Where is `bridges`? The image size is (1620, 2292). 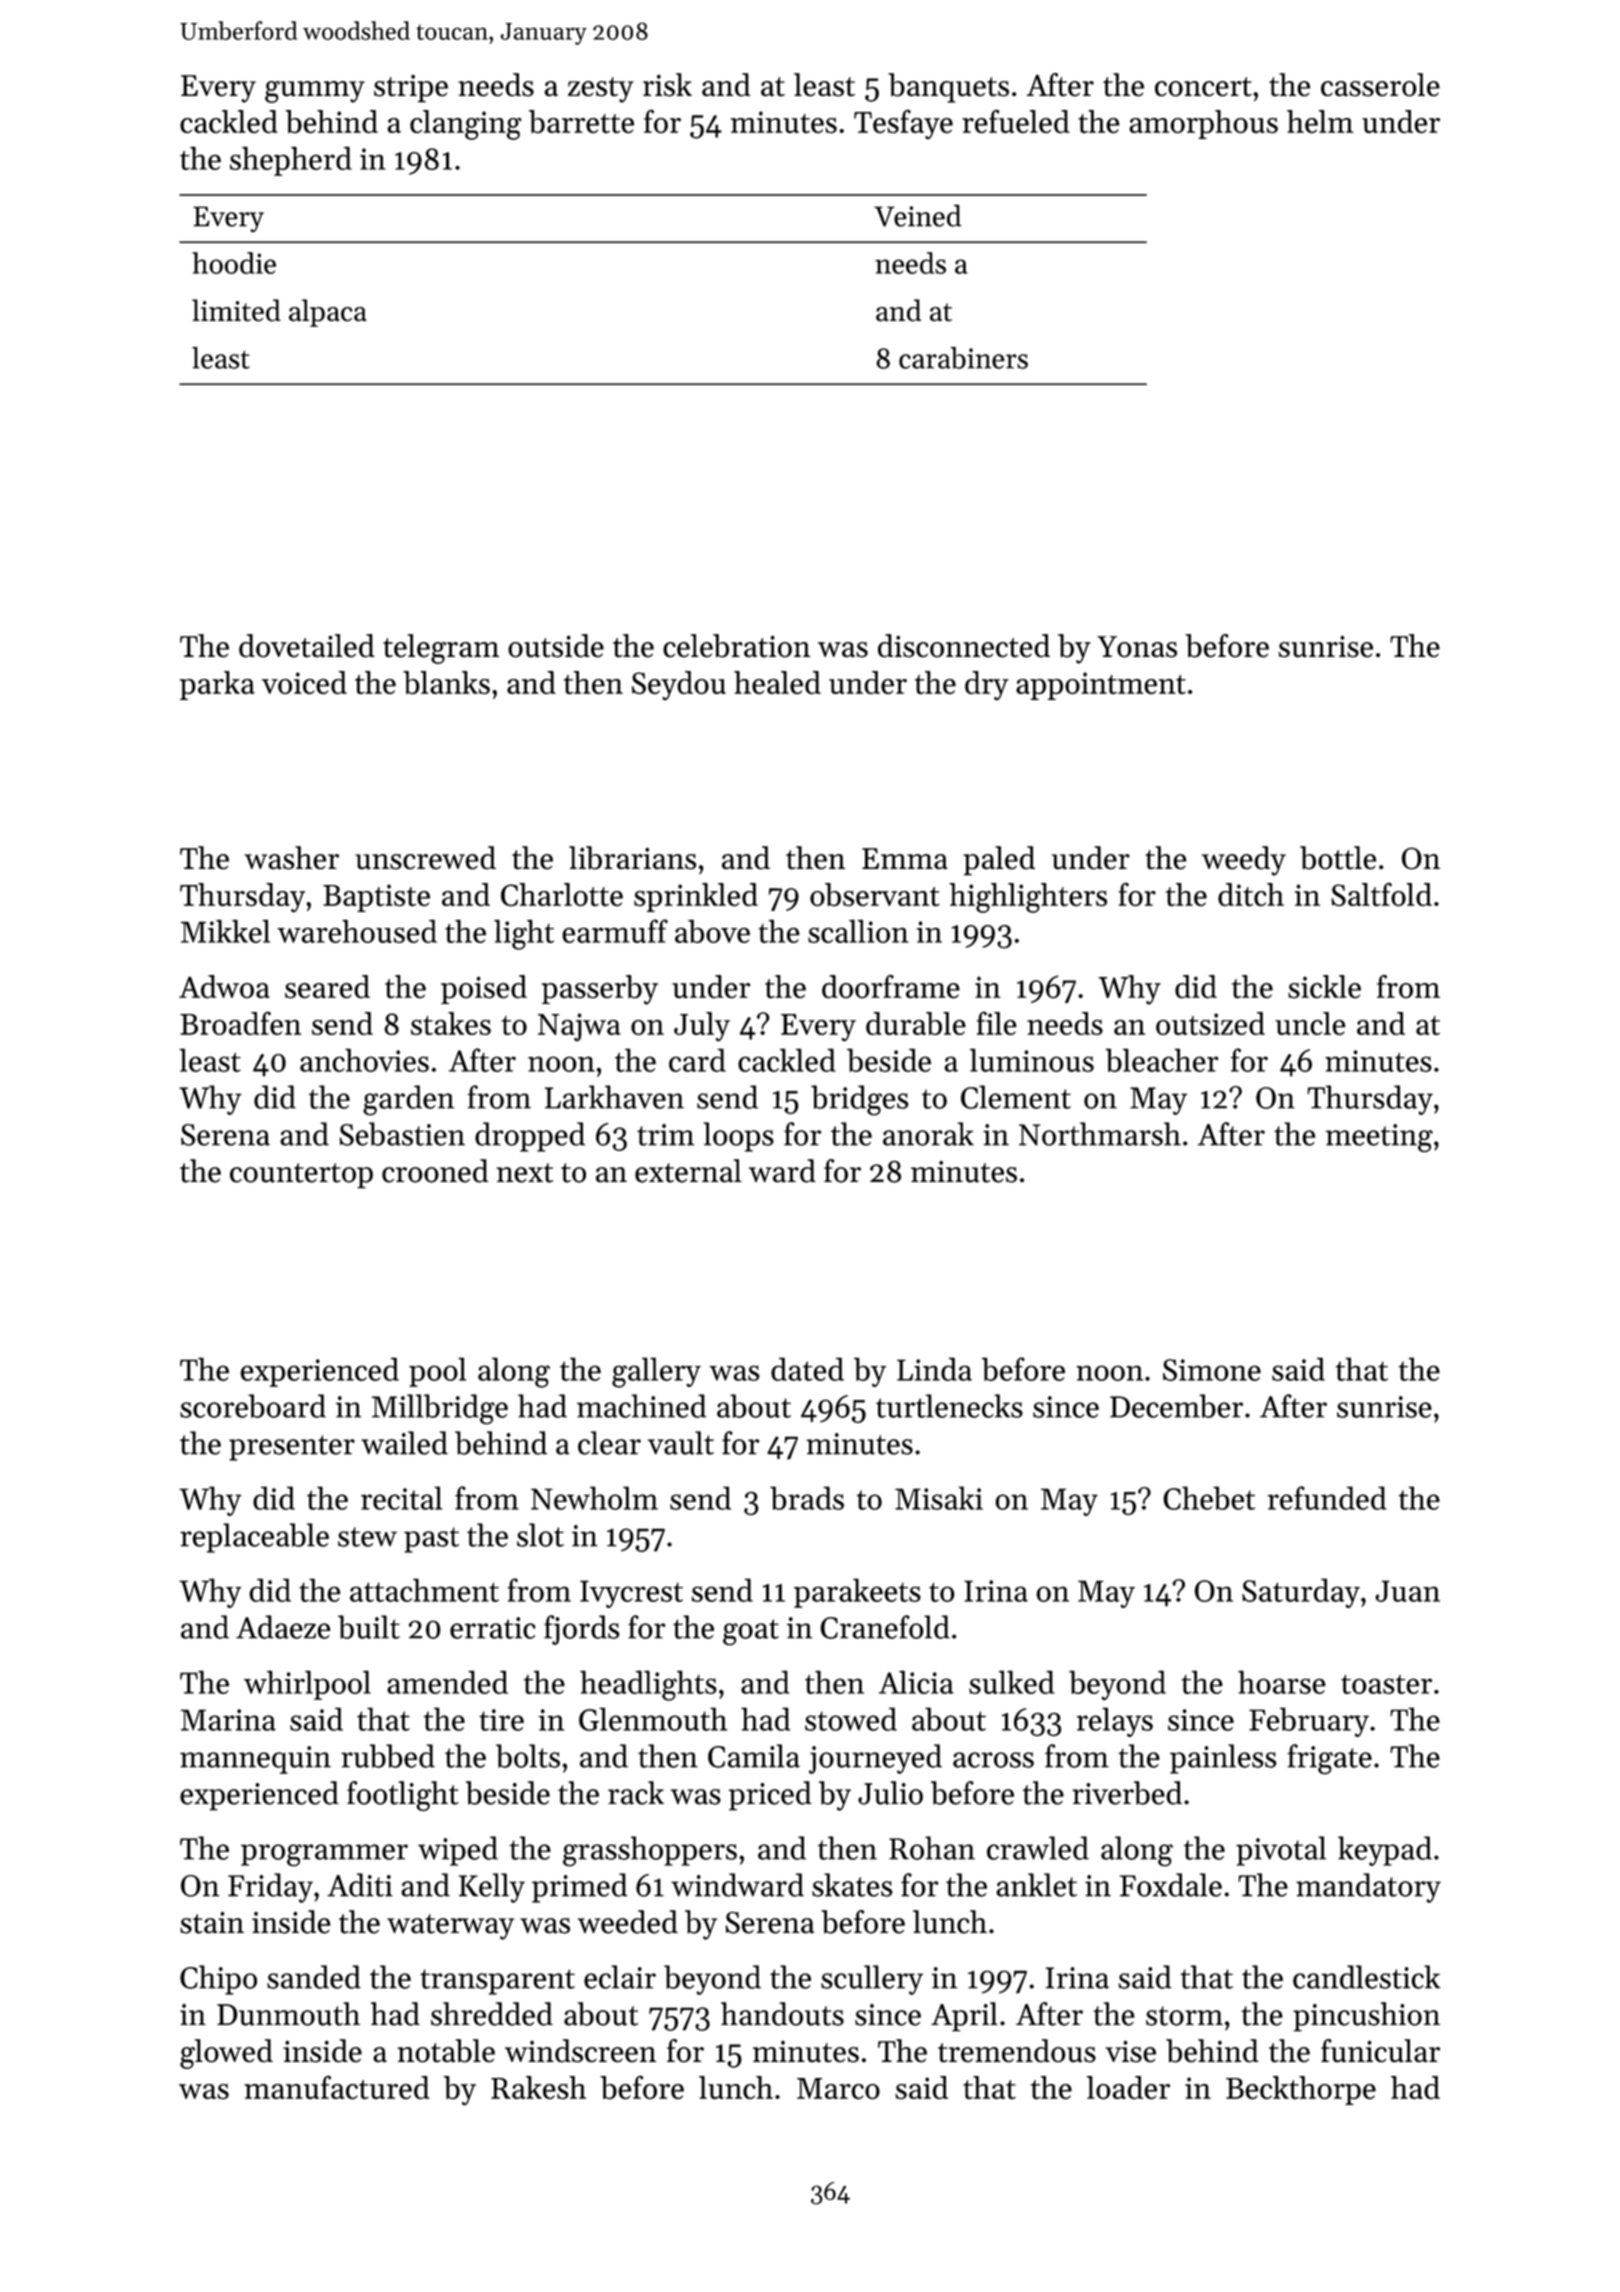 bridges is located at coordinates (860, 1100).
